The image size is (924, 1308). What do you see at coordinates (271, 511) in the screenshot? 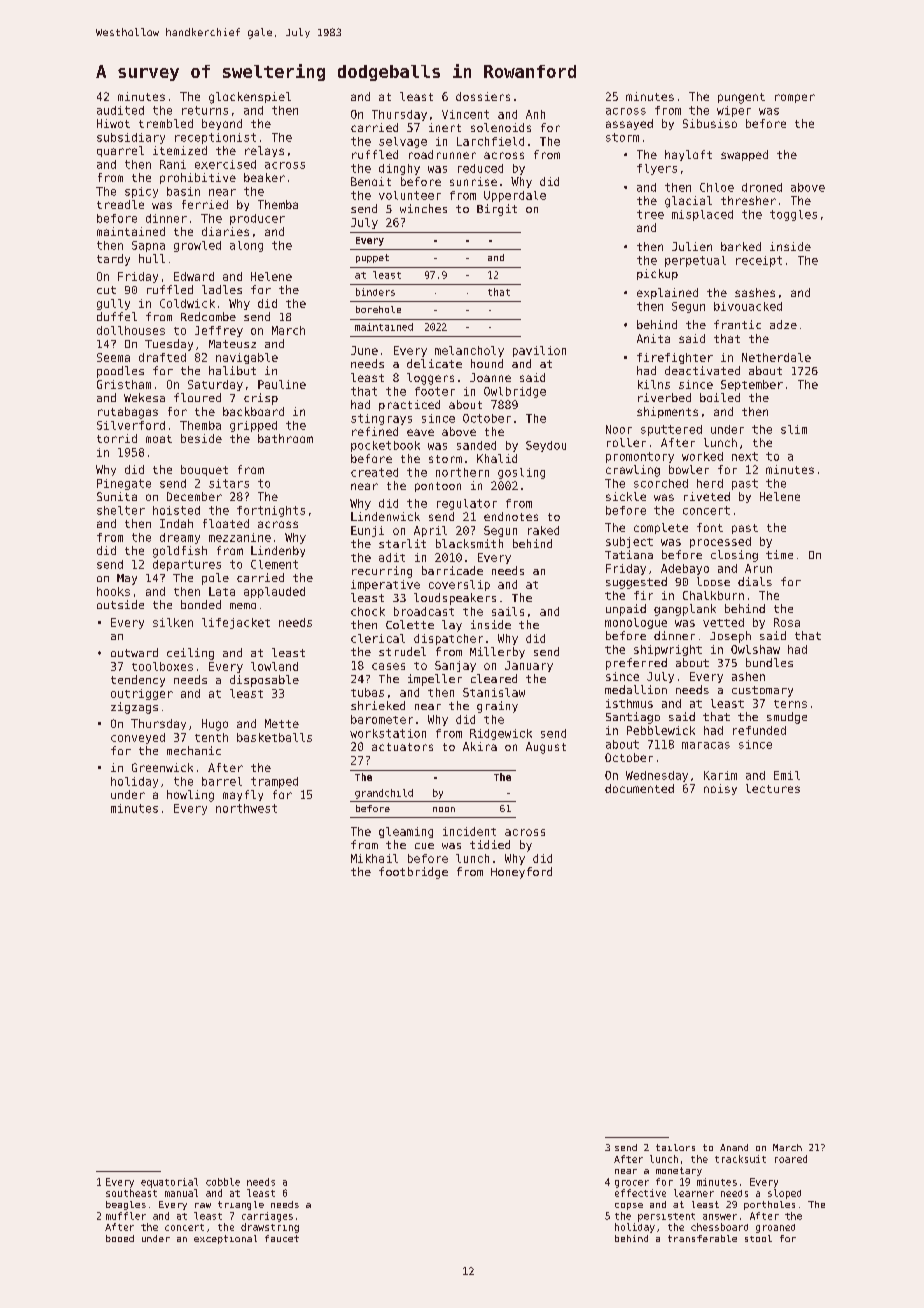
I see `fortnights` at bounding box center [271, 511].
